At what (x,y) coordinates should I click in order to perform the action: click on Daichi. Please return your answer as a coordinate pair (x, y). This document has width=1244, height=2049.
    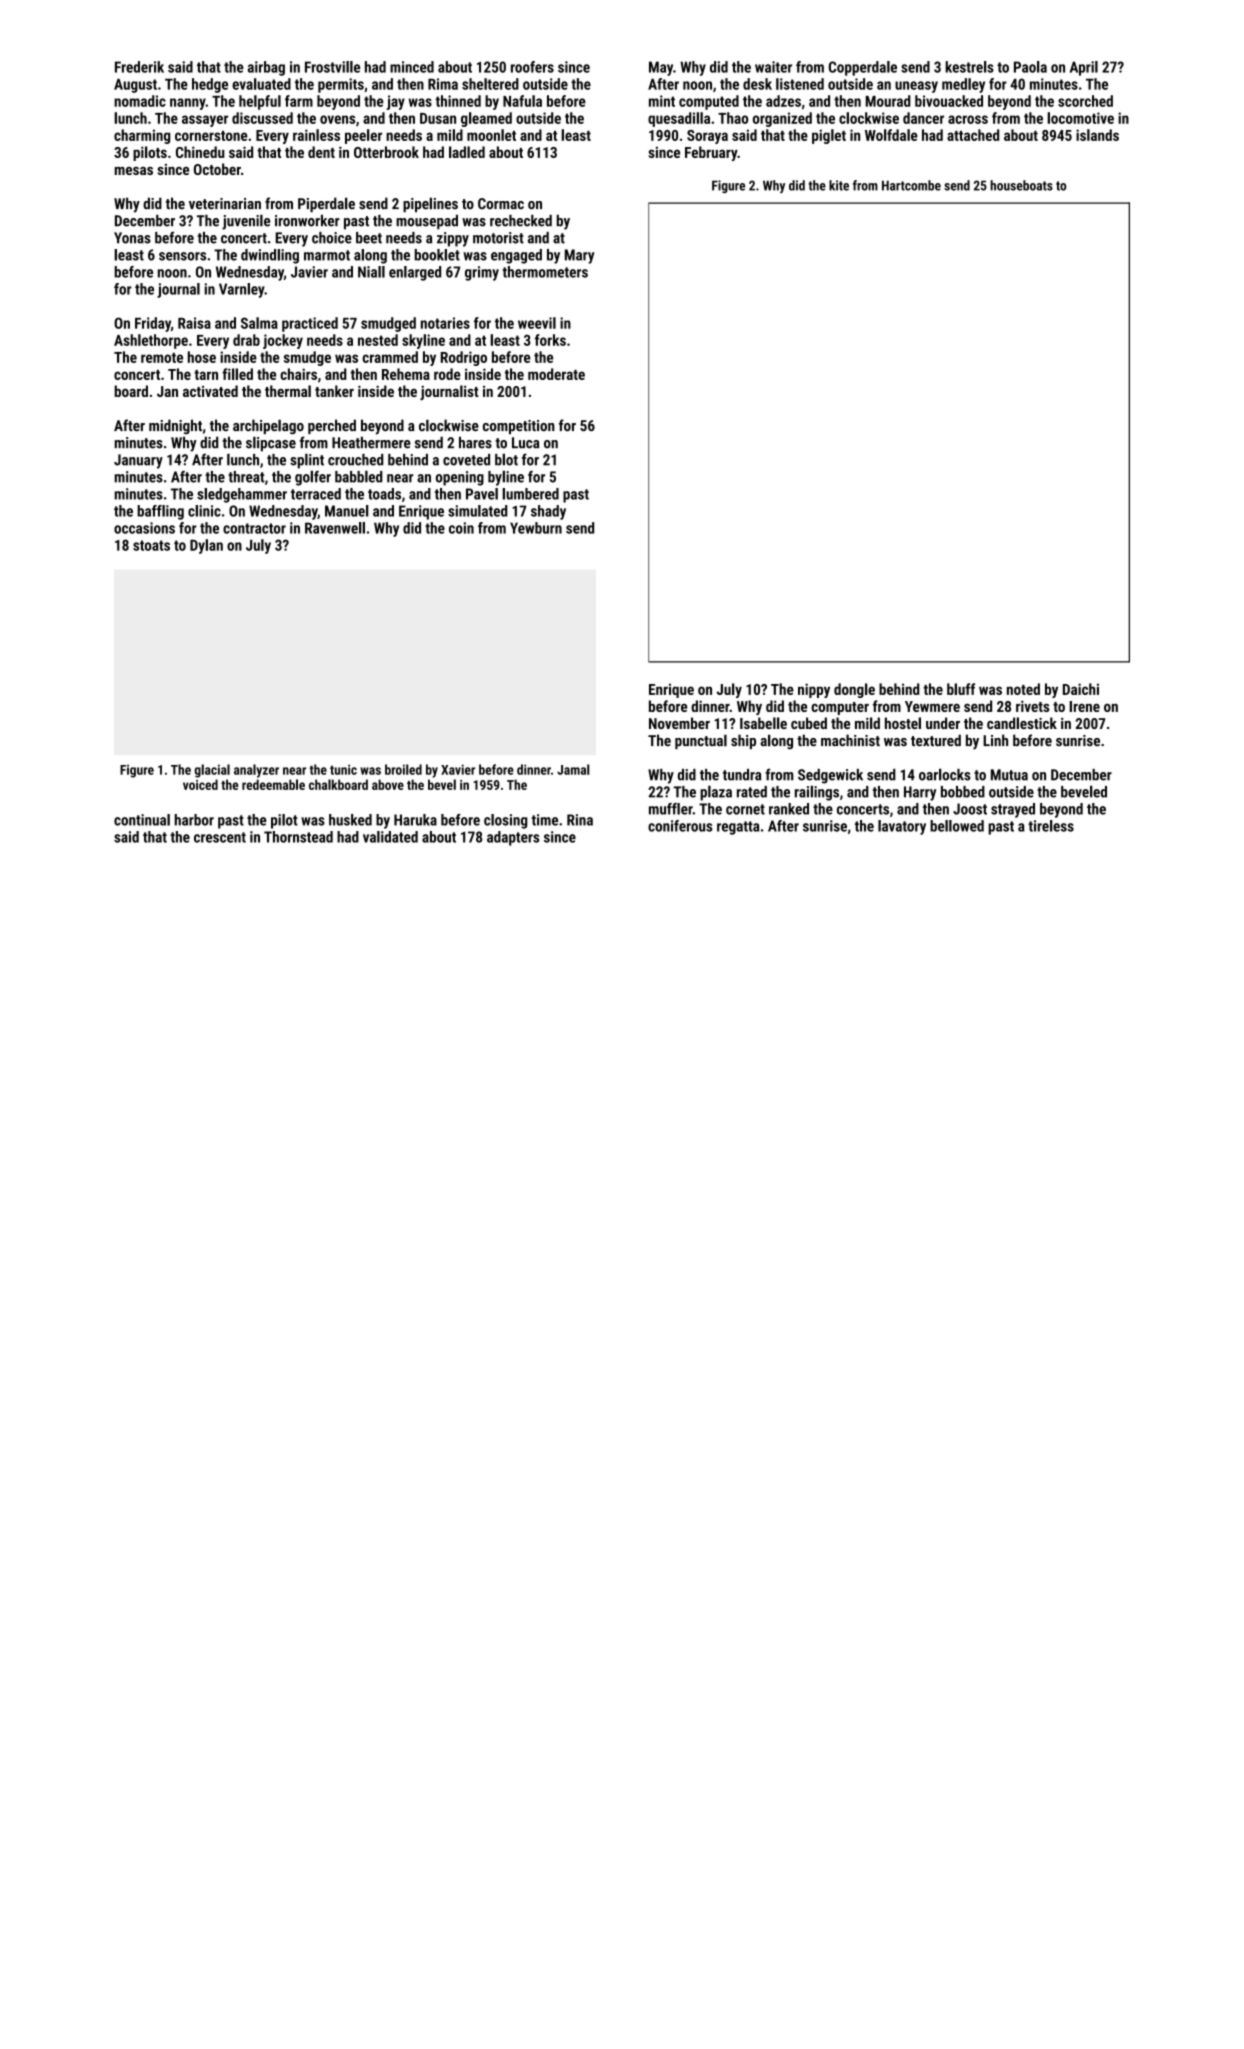
    Looking at the image, I should click on (1081, 689).
